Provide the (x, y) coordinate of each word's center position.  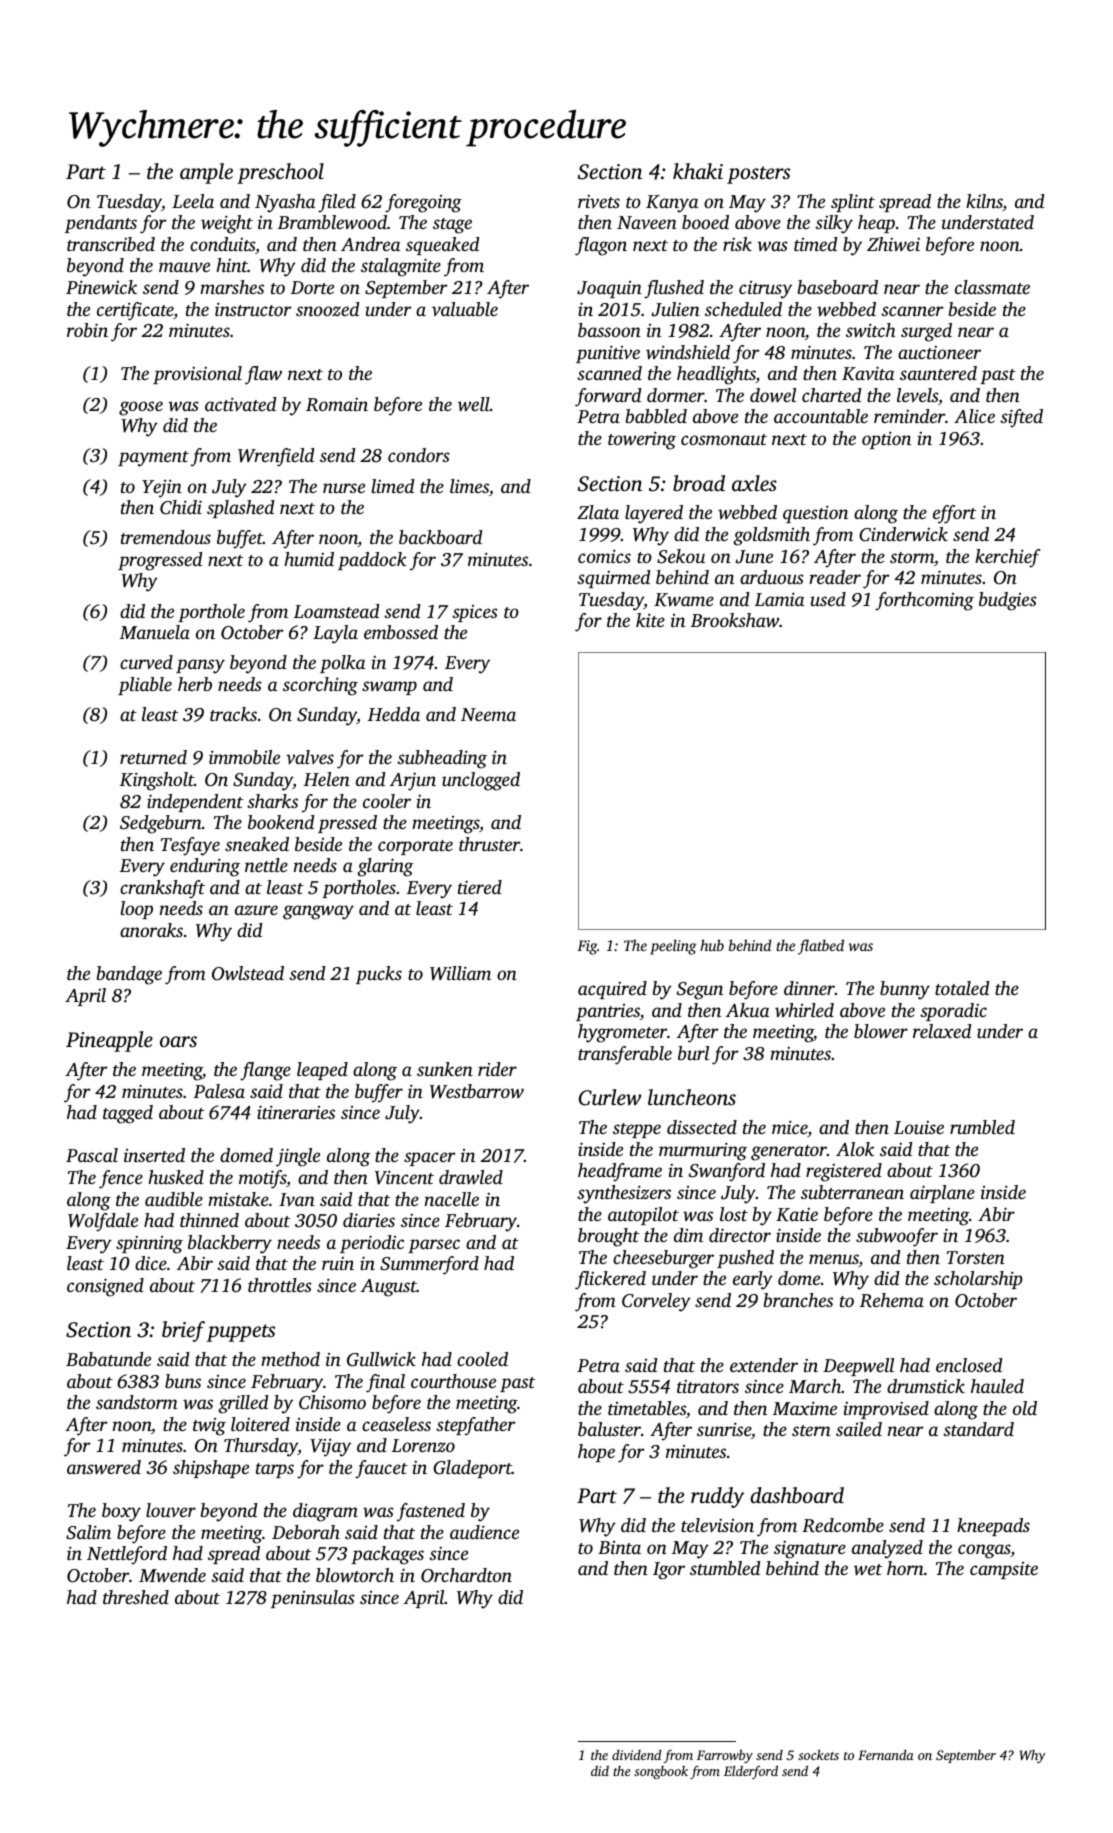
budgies (1008, 601)
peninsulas (313, 1599)
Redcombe (843, 1525)
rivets (599, 201)
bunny (905, 990)
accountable (821, 416)
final (385, 1383)
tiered (480, 887)
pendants (101, 224)
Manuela (155, 632)
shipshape (211, 1469)
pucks (379, 975)
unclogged (481, 781)
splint (853, 203)
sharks (272, 801)
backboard (440, 537)
